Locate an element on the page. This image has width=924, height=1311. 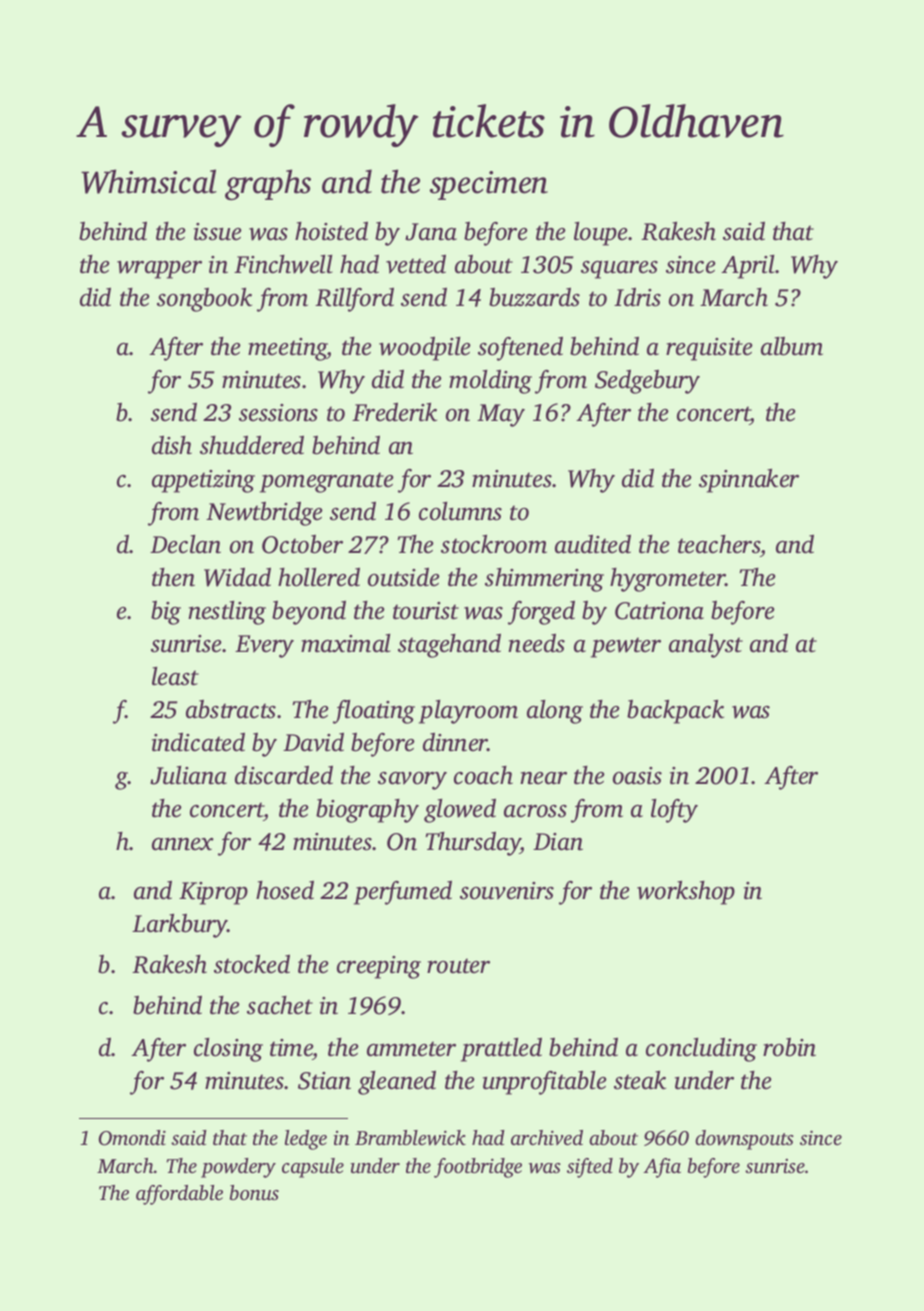
router is located at coordinates (458, 966).
